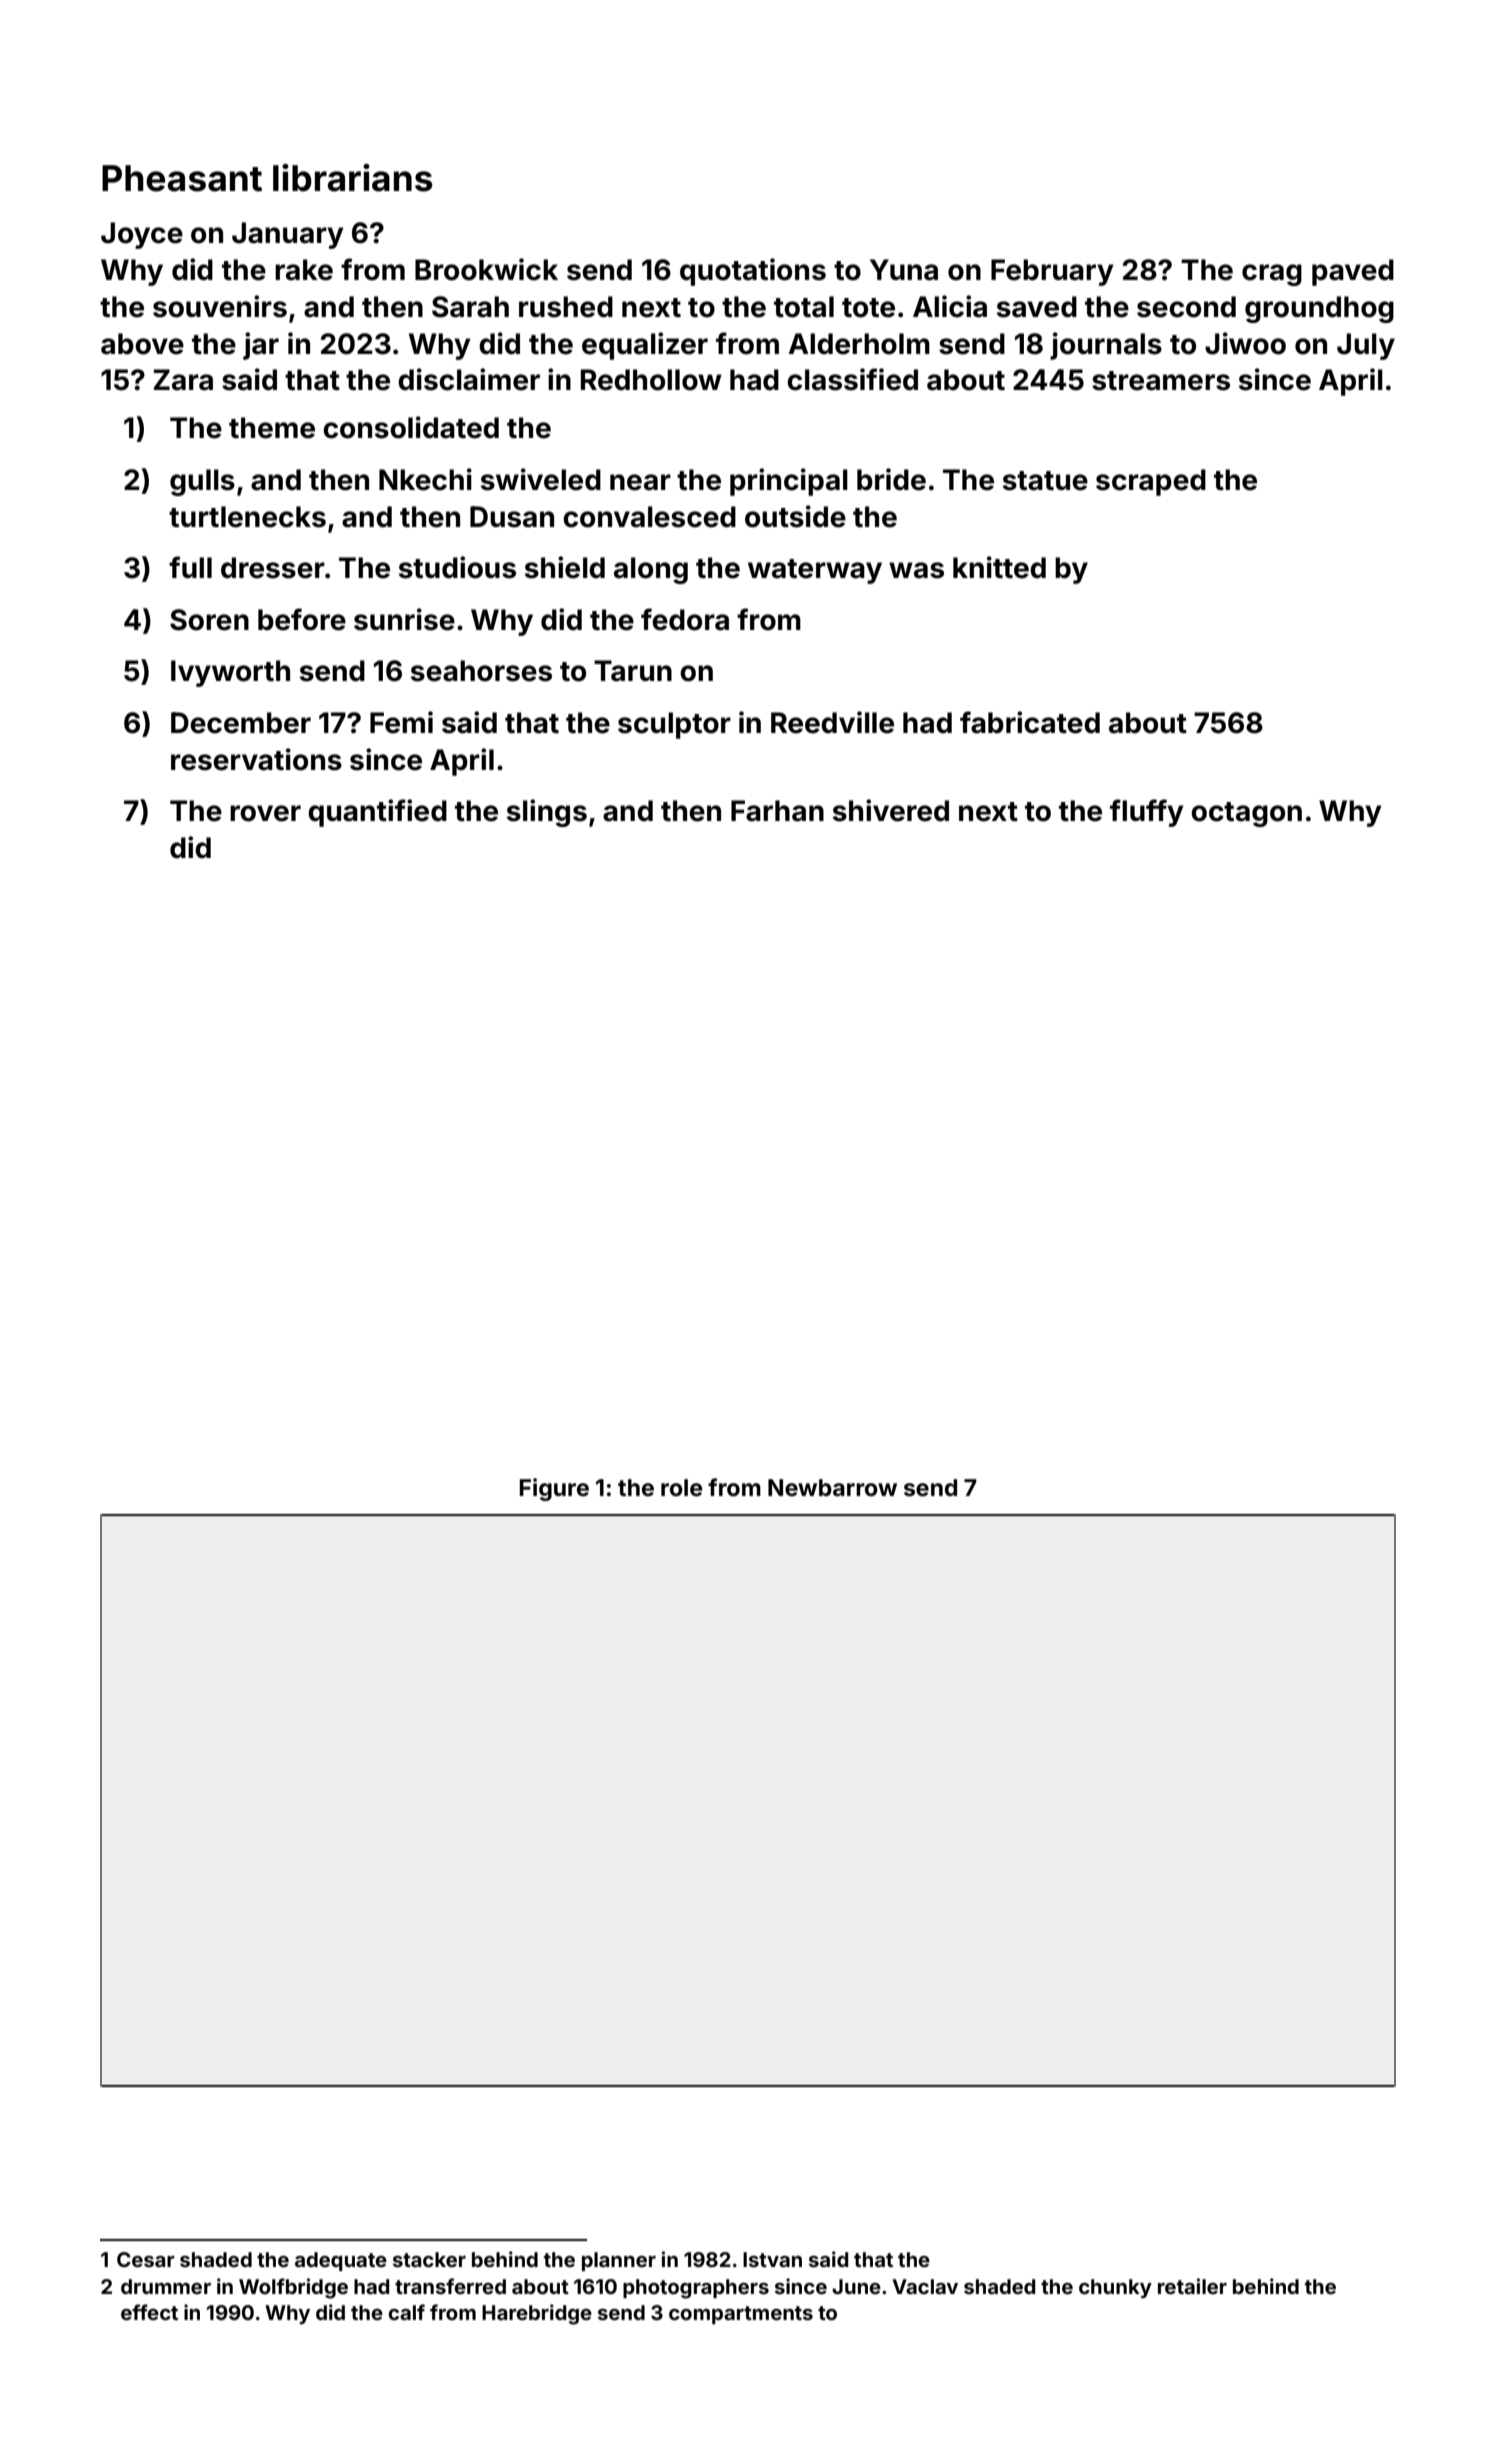 This screenshot has height=2464, width=1496. What do you see at coordinates (682, 1488) in the screenshot?
I see `role` at bounding box center [682, 1488].
